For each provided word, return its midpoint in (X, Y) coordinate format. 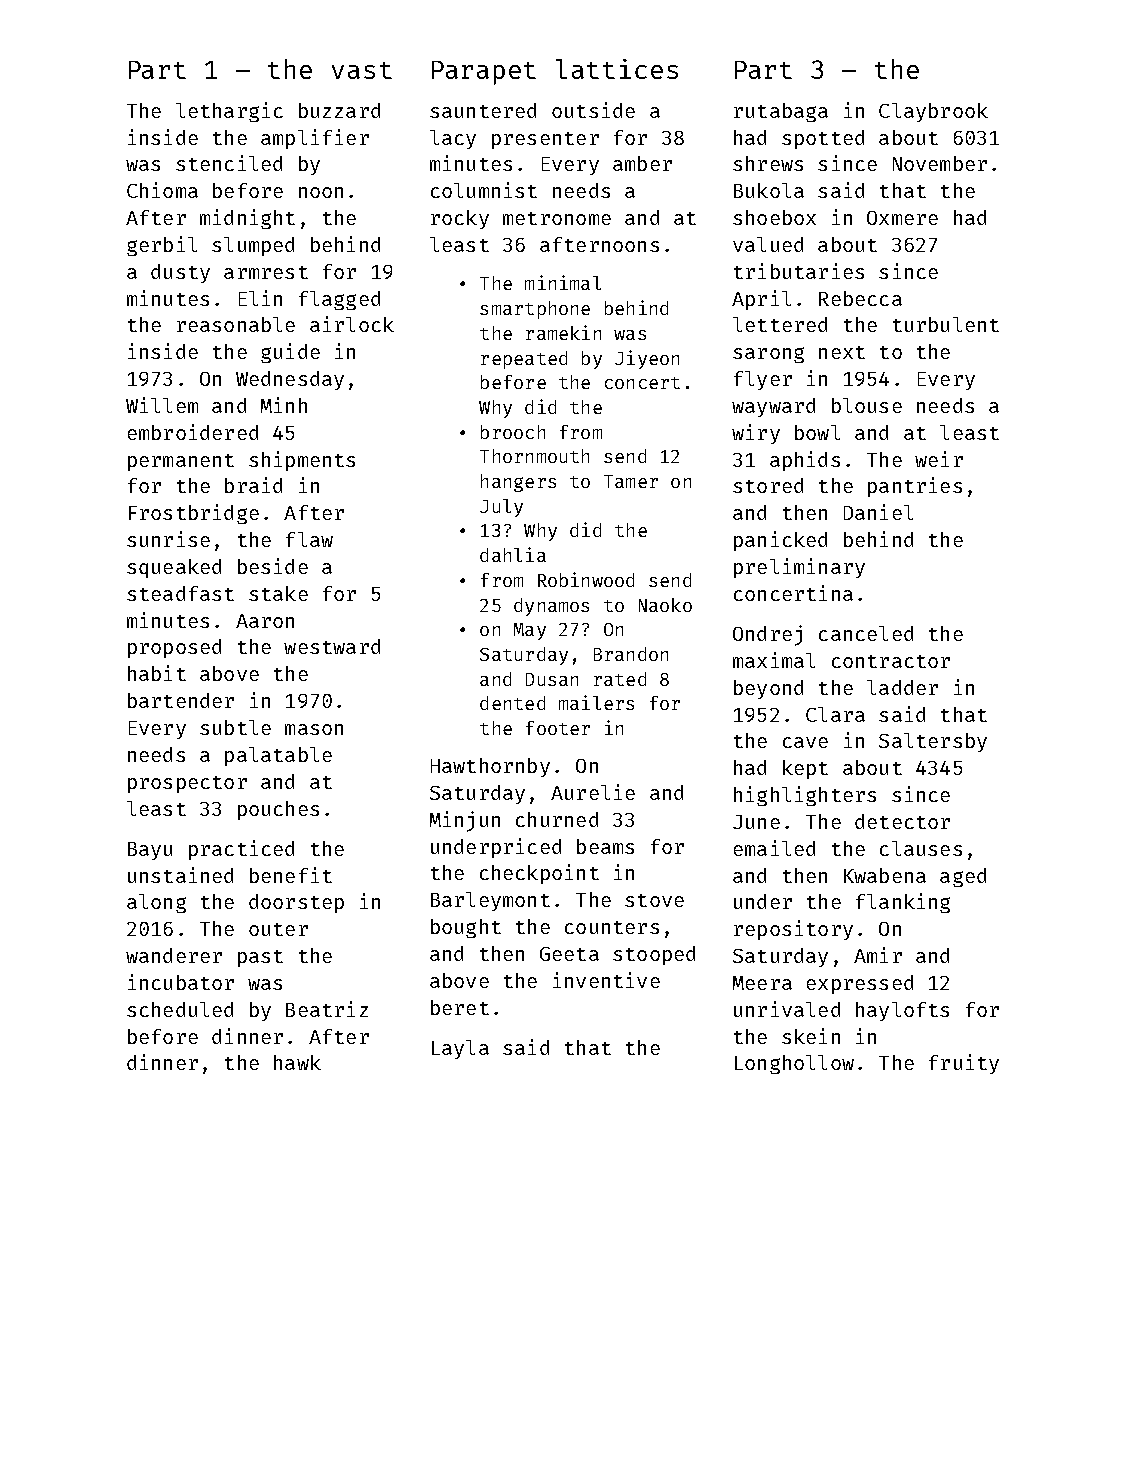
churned (557, 819)
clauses (921, 848)
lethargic (229, 112)
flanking (903, 903)
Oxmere (902, 218)
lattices (617, 69)
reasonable (236, 324)
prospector (187, 784)
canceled (866, 633)
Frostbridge (194, 514)
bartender (181, 700)
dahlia (513, 554)
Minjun (465, 821)
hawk (297, 1062)
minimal (563, 282)
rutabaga (781, 112)
